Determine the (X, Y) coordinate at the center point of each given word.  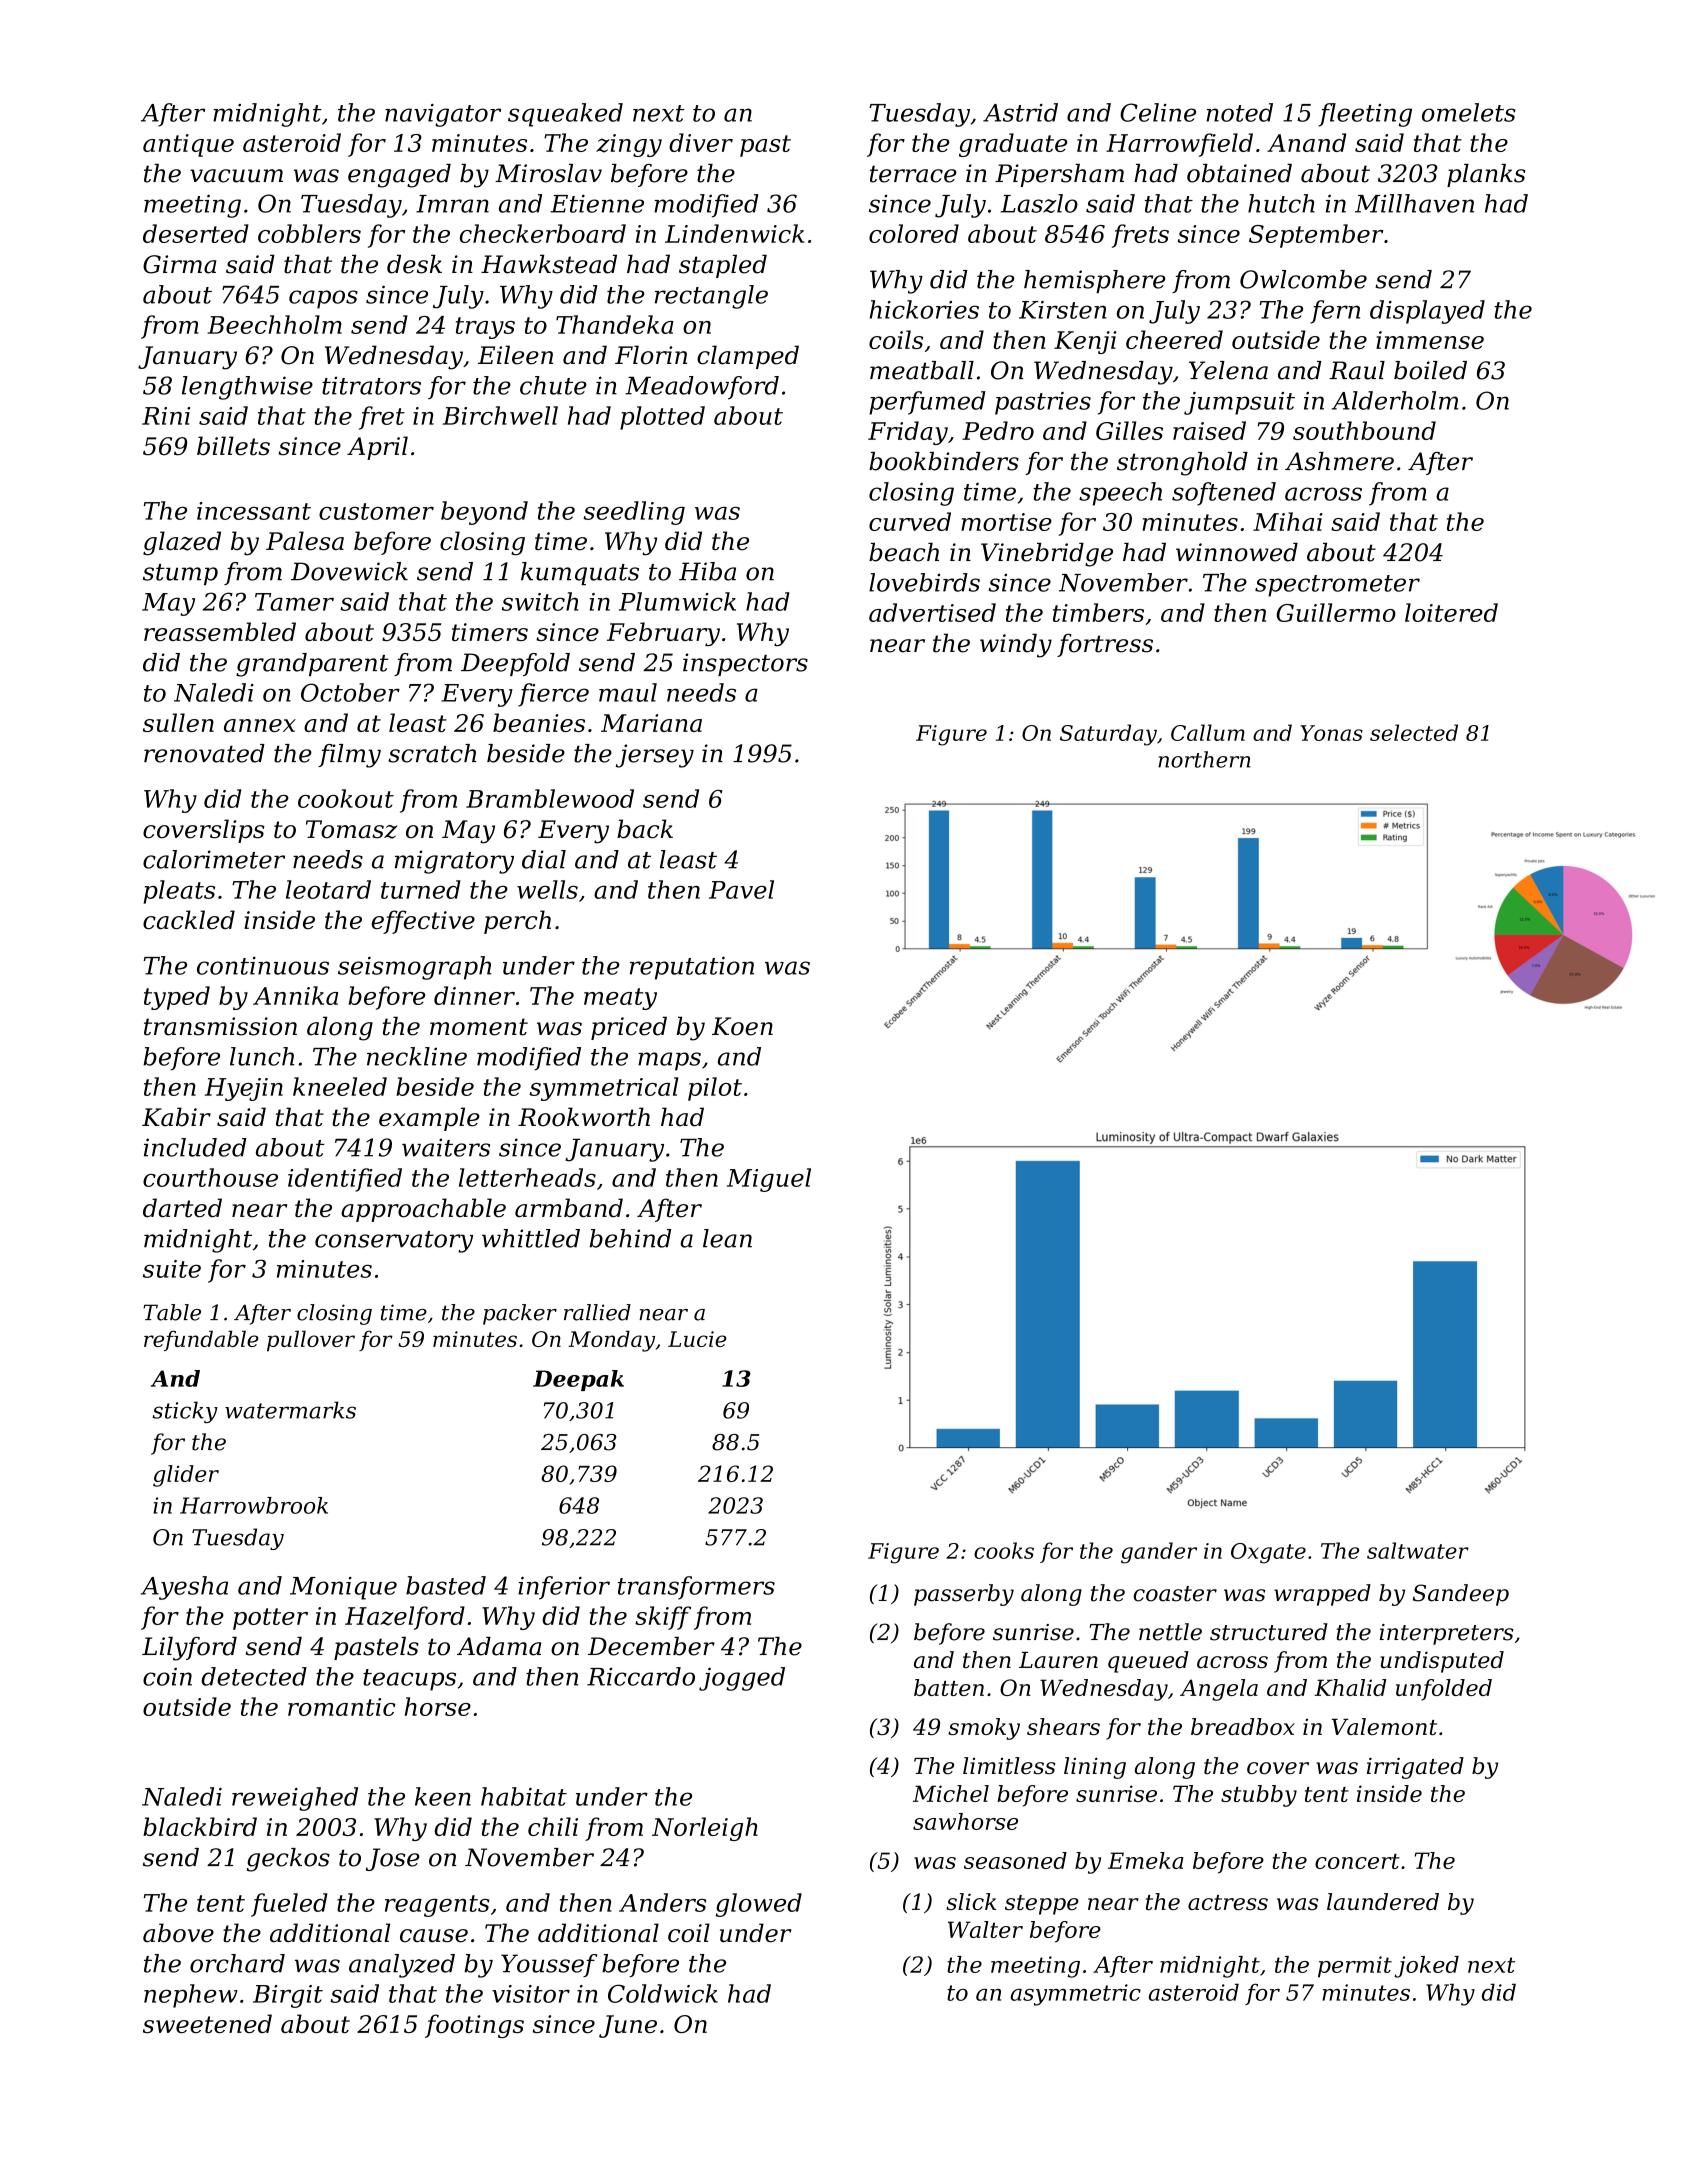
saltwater (1418, 1550)
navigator (443, 115)
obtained (1239, 173)
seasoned (1015, 1860)
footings (474, 2026)
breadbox (1243, 1726)
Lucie (697, 1339)
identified (345, 1180)
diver (701, 142)
